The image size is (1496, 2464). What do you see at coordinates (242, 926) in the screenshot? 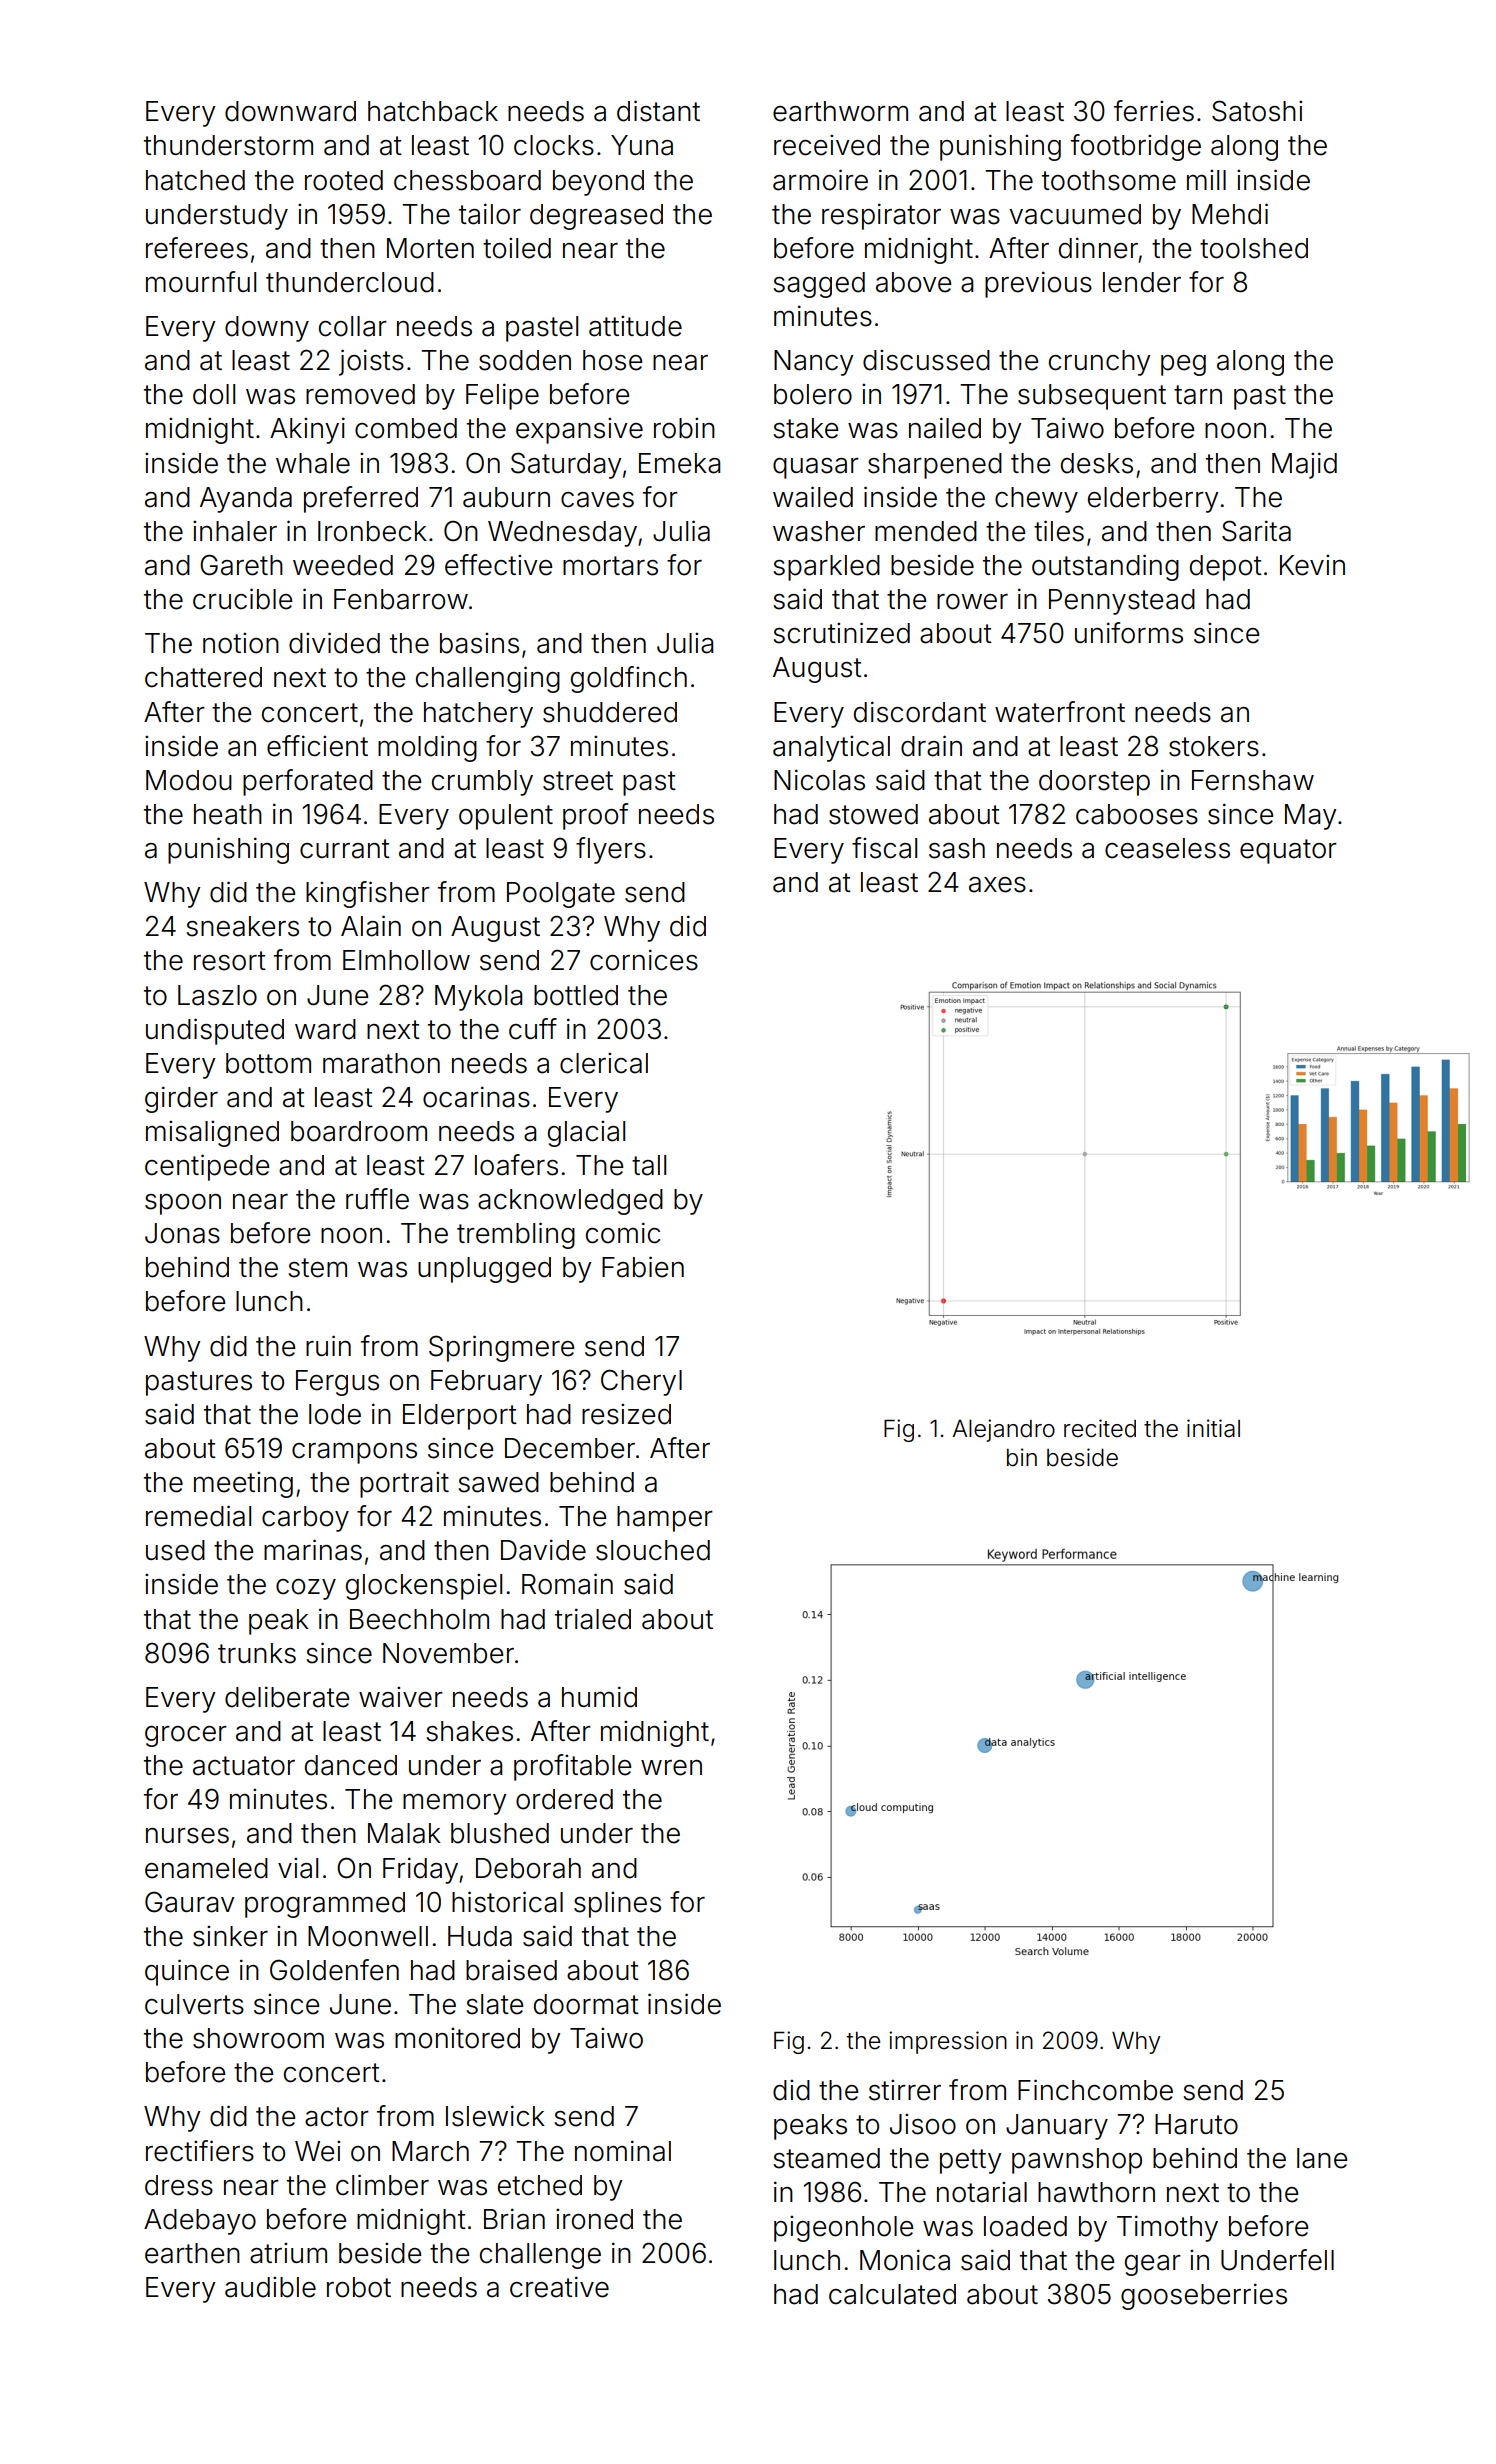
I see `sneakers` at bounding box center [242, 926].
